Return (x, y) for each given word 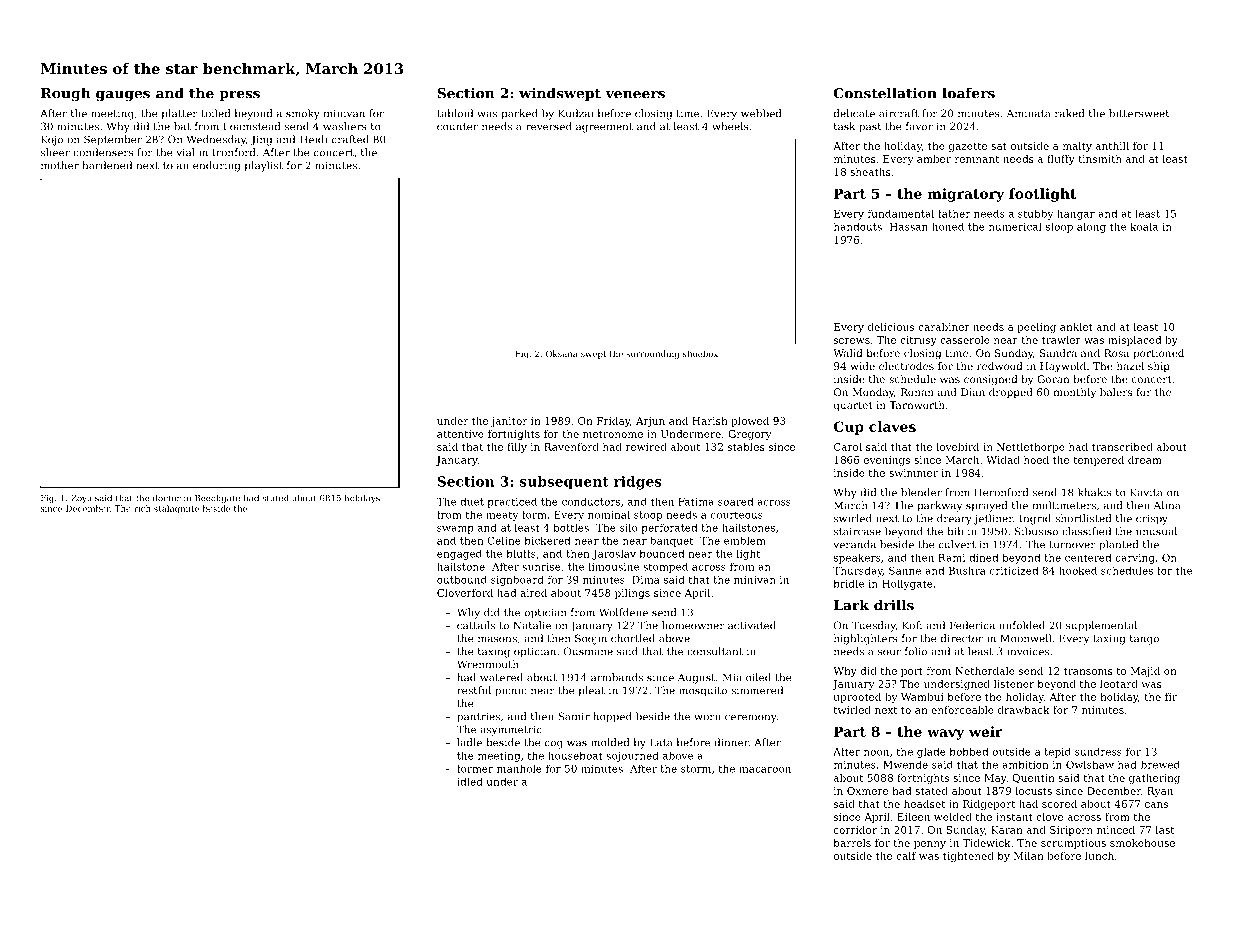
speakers (857, 558)
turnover (1073, 545)
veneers (635, 95)
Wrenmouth (487, 664)
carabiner (944, 327)
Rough (66, 94)
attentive (460, 434)
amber (934, 159)
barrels (852, 843)
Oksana (562, 353)
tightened (968, 857)
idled (470, 781)
